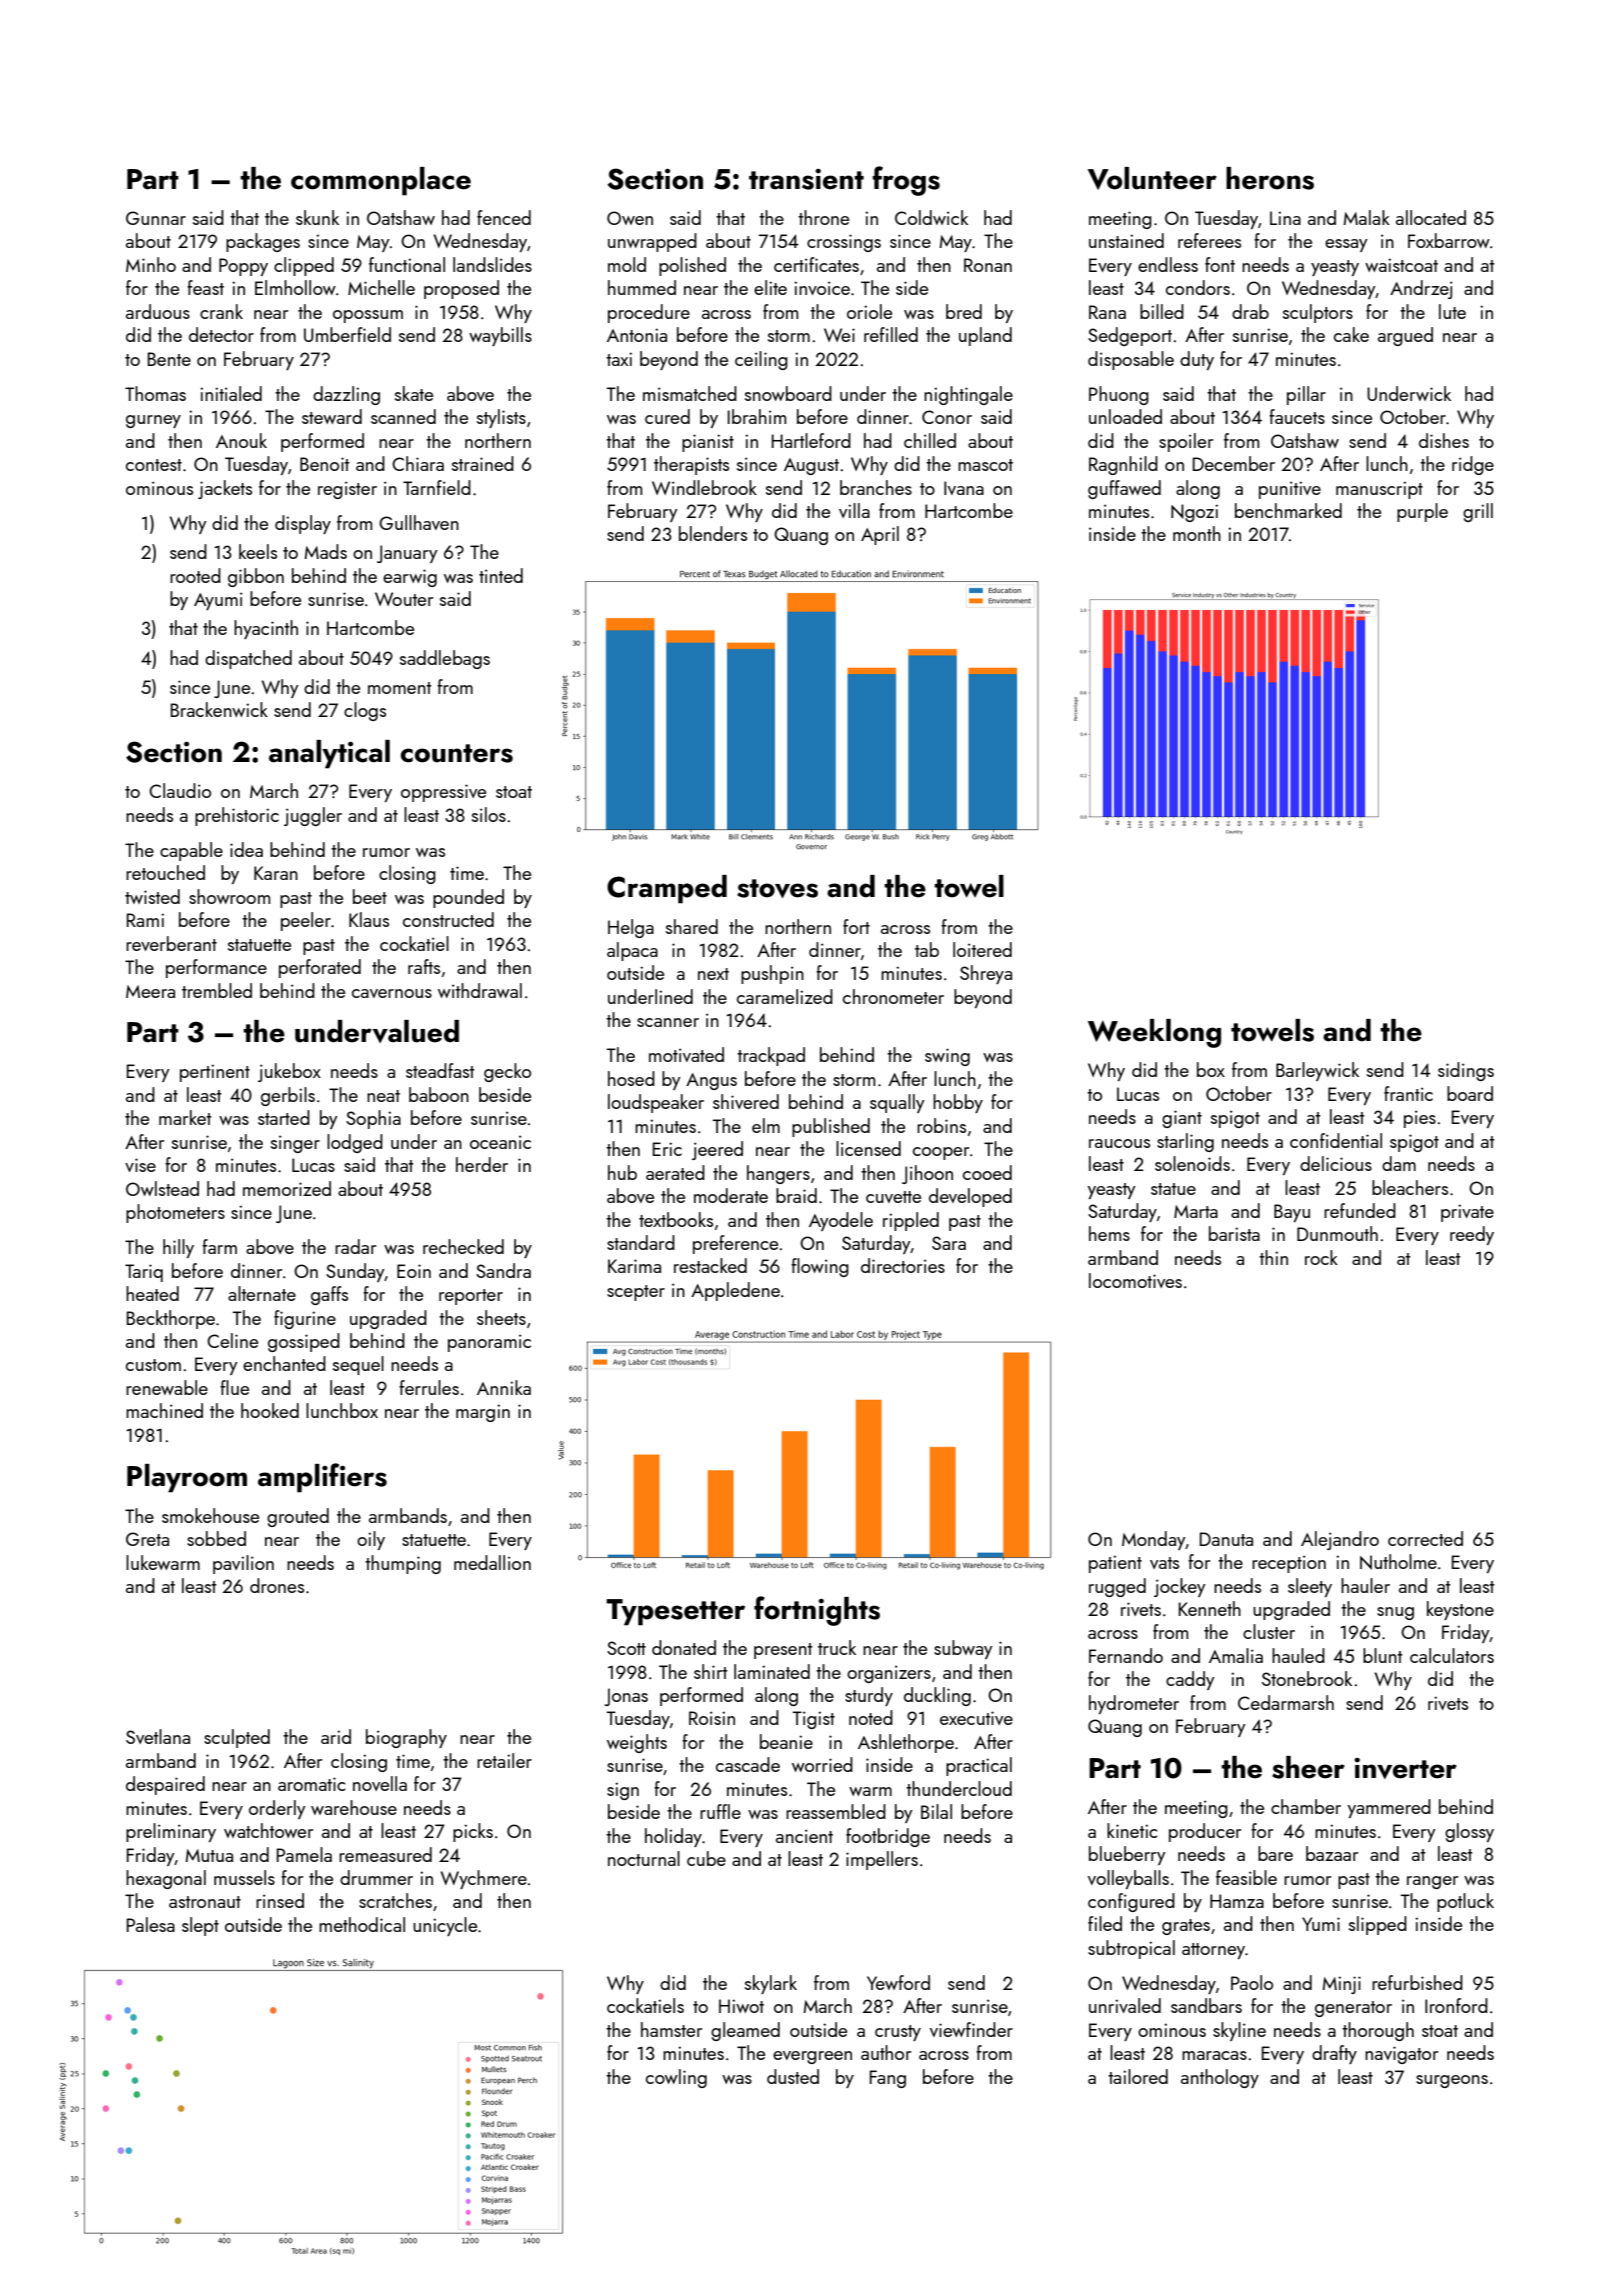  What do you see at coordinates (704, 487) in the screenshot?
I see `Windlebrook` at bounding box center [704, 487].
